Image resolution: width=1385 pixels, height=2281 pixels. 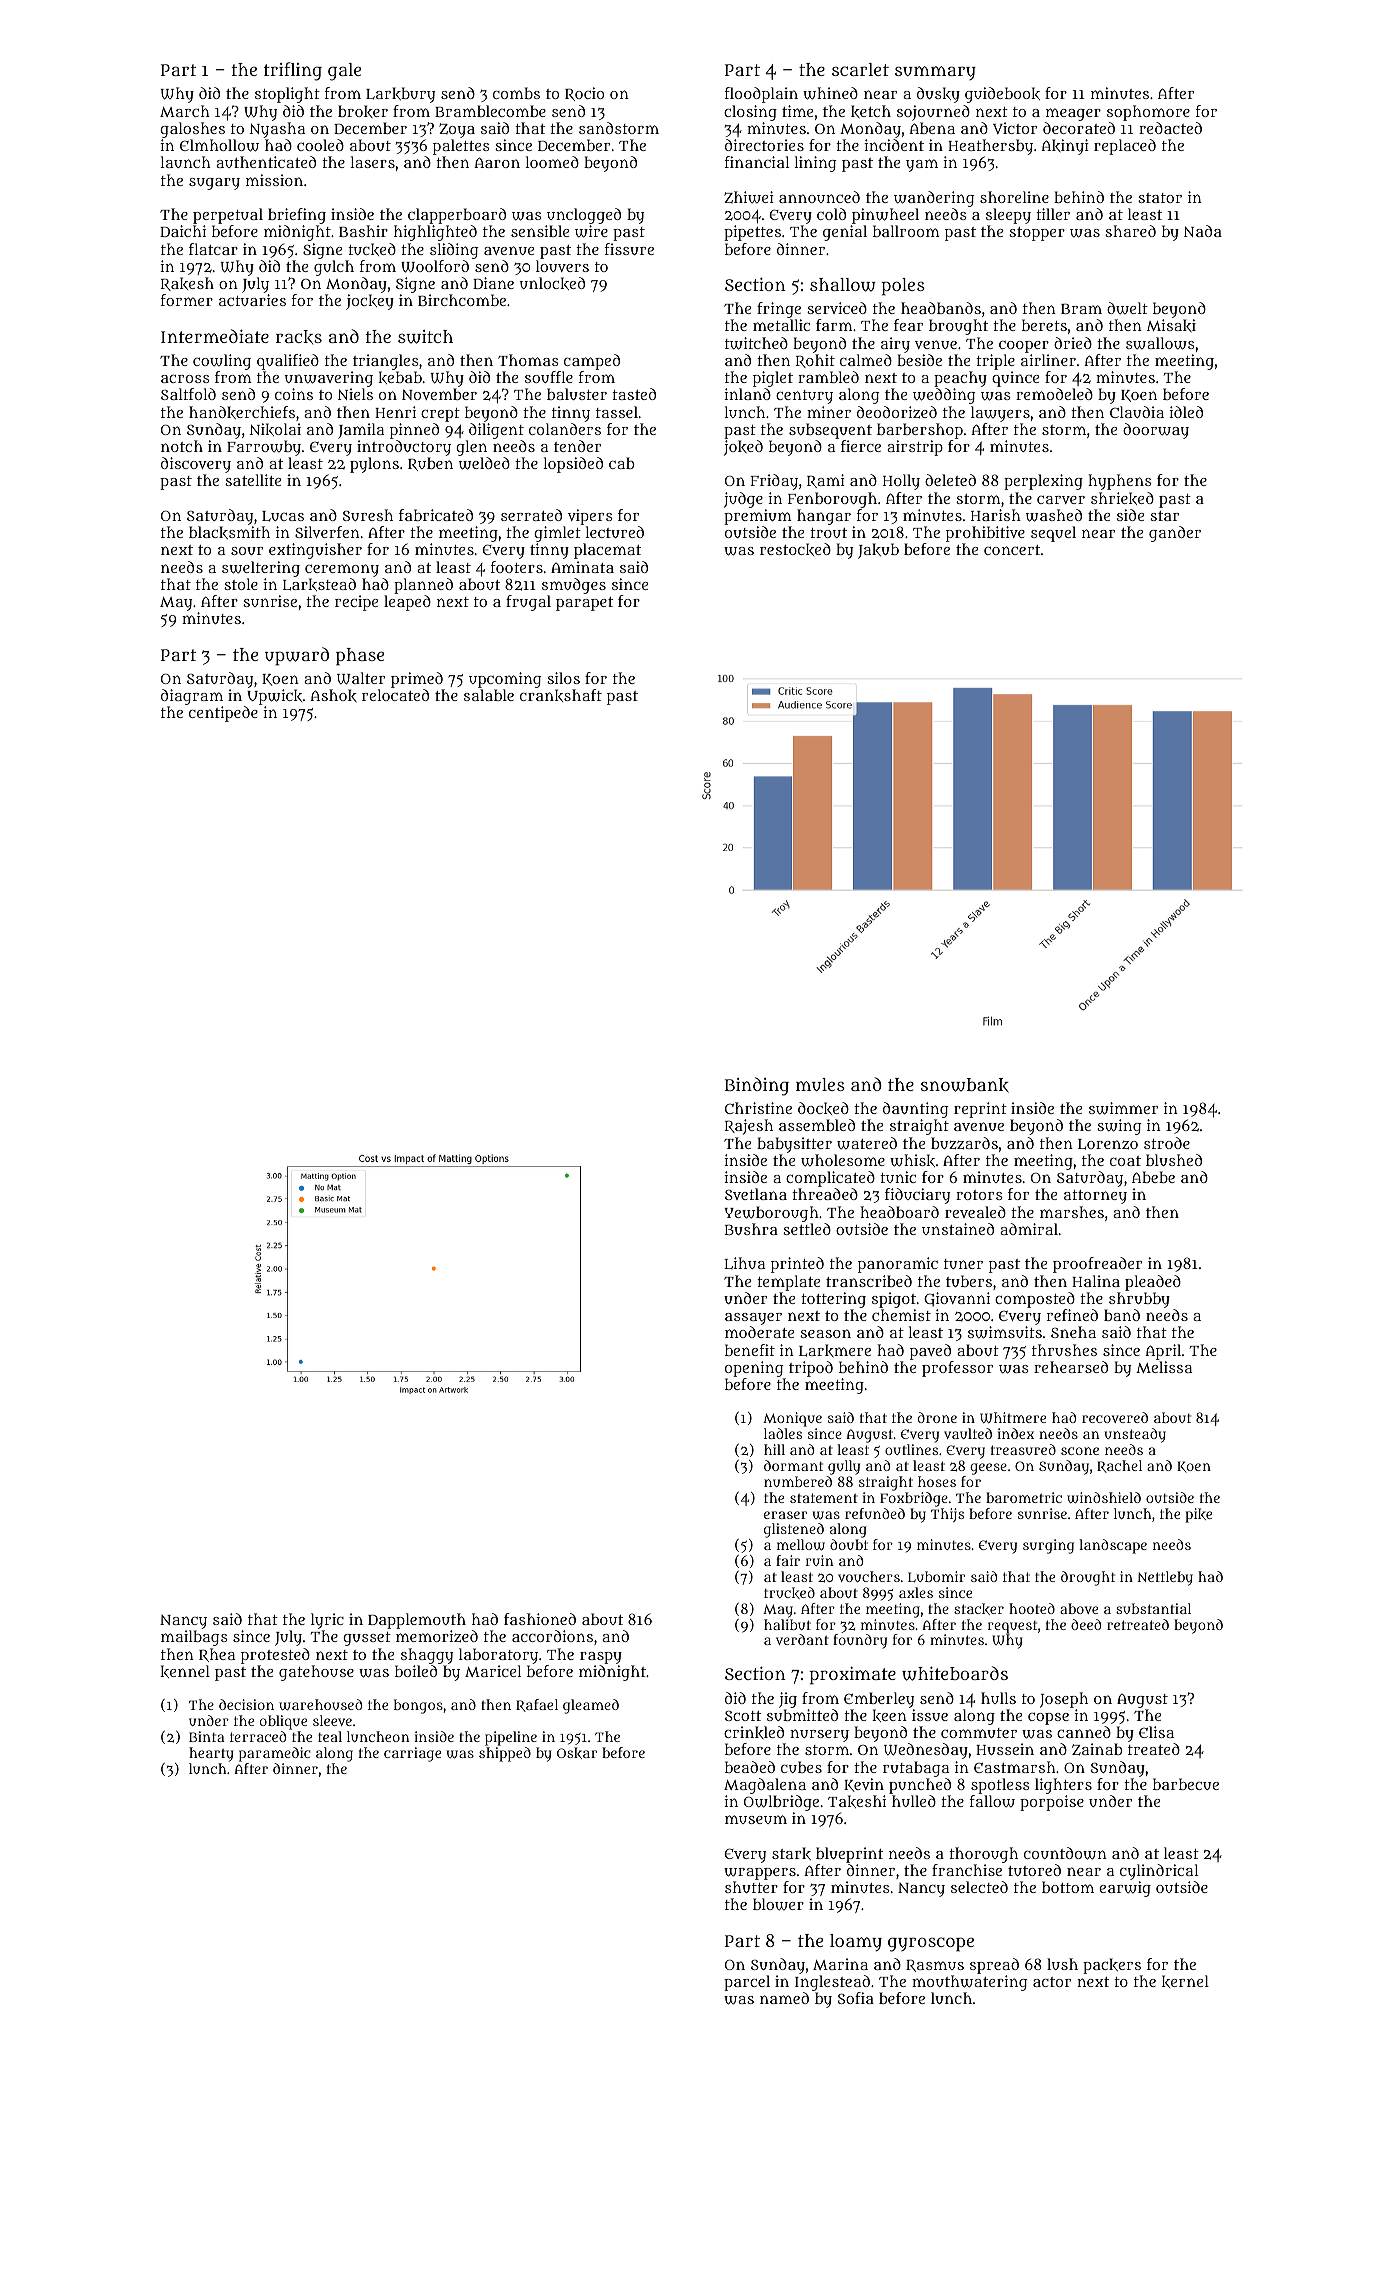 What do you see at coordinates (293, 71) in the page?
I see `trifling` at bounding box center [293, 71].
